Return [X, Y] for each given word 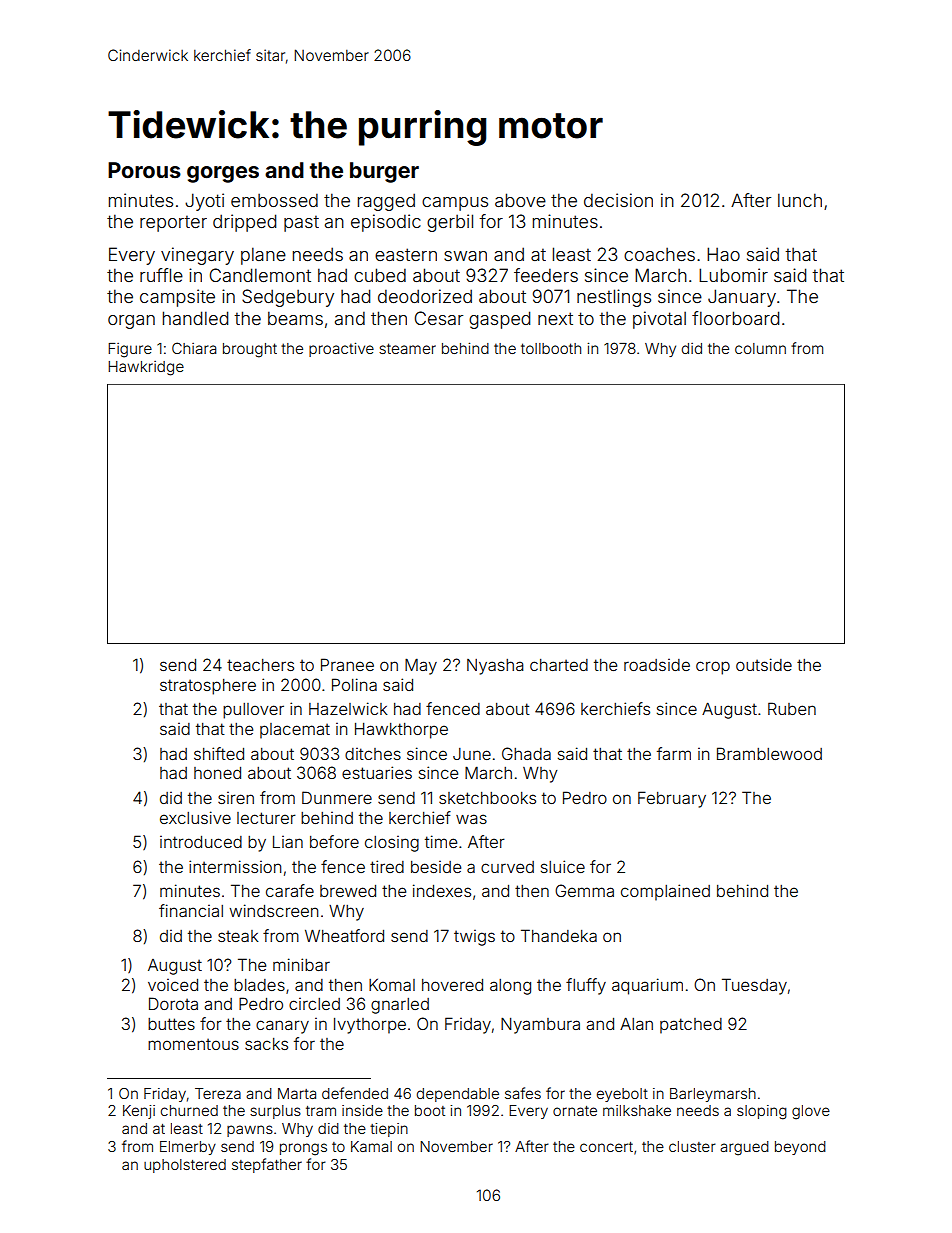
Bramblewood [769, 753]
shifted [219, 753]
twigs [474, 938]
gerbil [450, 223]
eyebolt [622, 1095]
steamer [407, 348]
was [471, 819]
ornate [575, 1111]
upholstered [185, 1166]
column [760, 348]
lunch [800, 200]
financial [191, 910]
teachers [260, 665]
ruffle [161, 275]
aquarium [647, 986]
